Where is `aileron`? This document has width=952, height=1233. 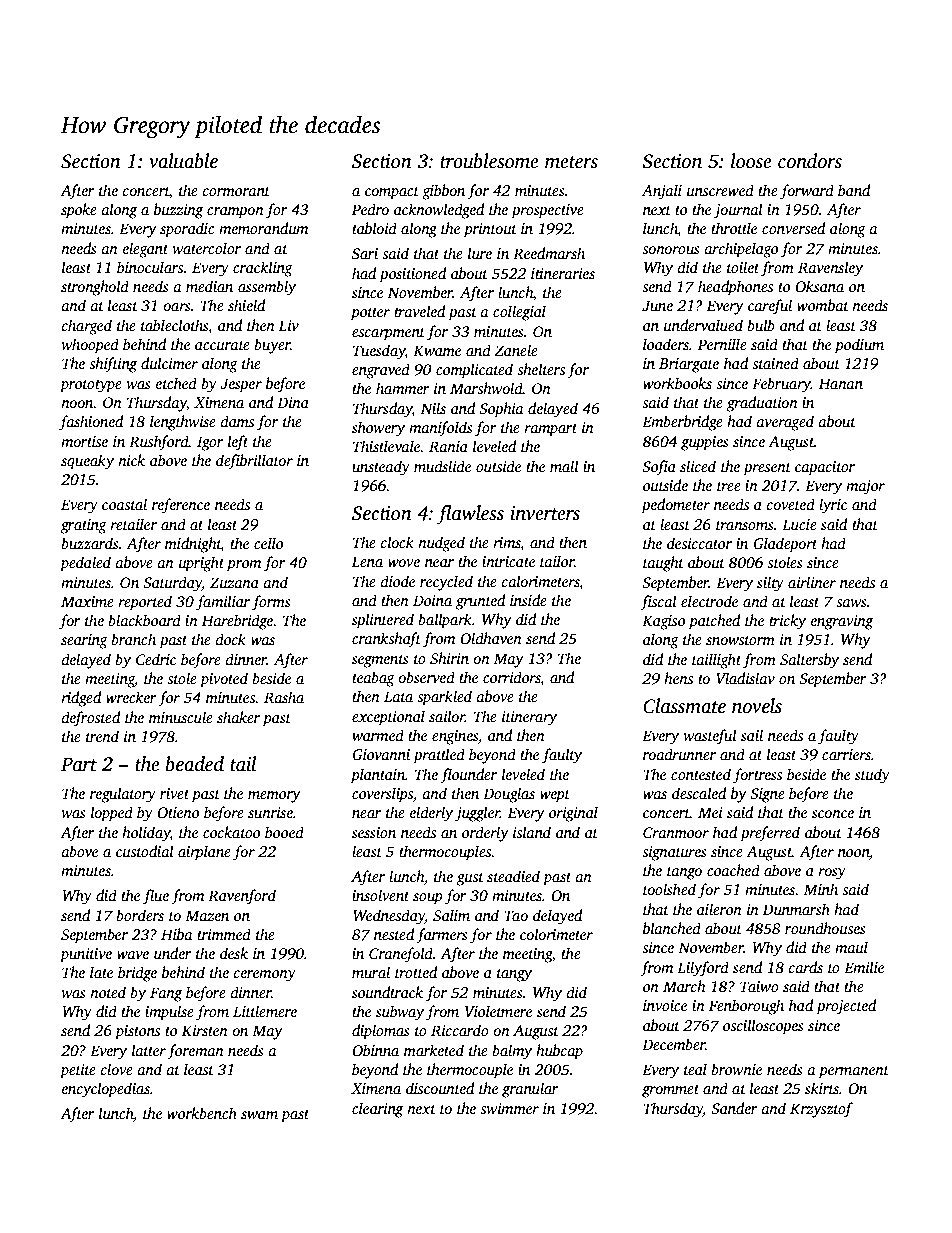
aileron is located at coordinates (719, 909).
